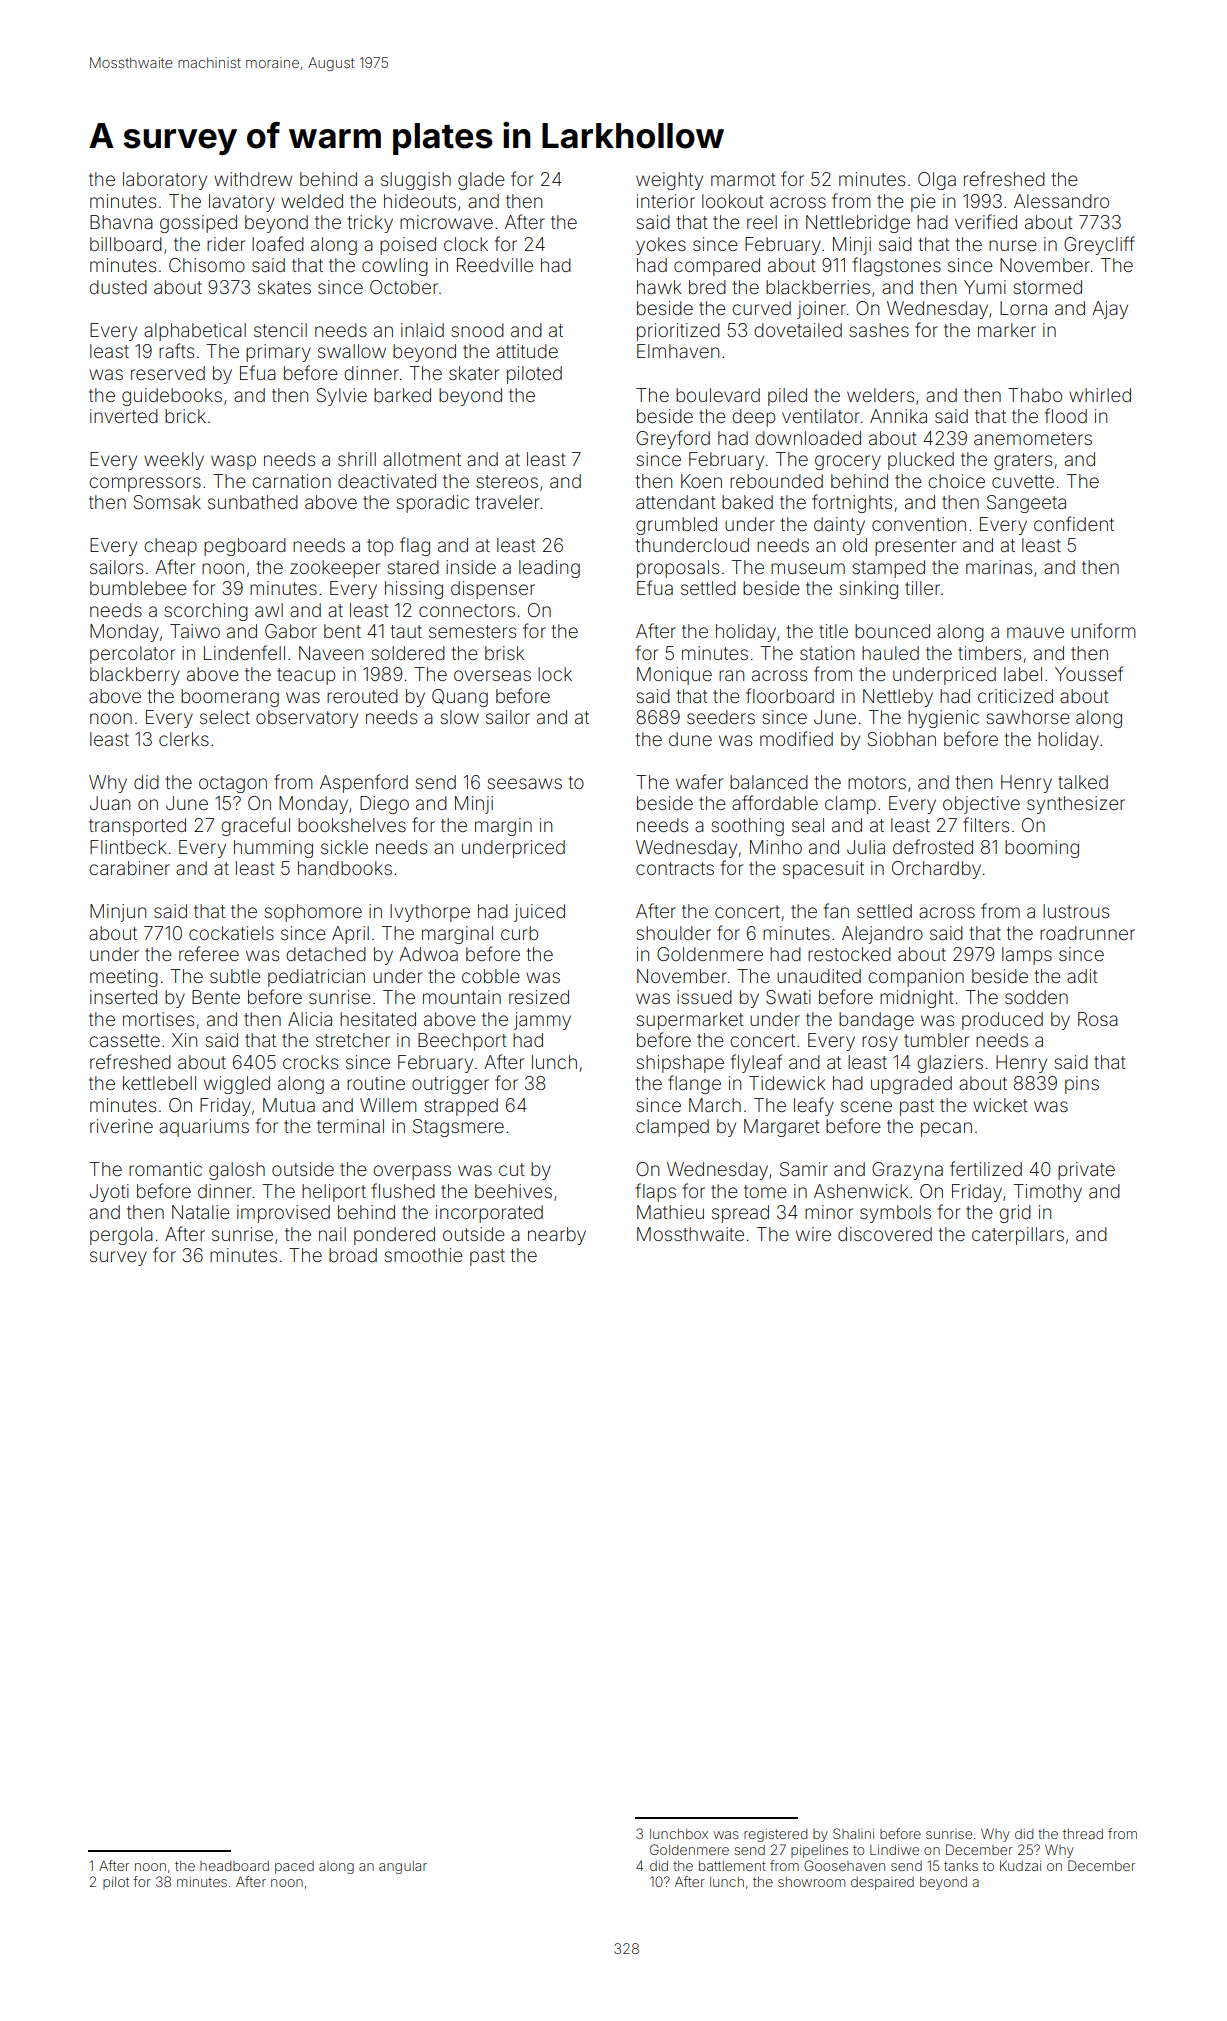 Image resolution: width=1227 pixels, height=2021 pixels. What do you see at coordinates (1083, 1834) in the screenshot?
I see `thread` at bounding box center [1083, 1834].
